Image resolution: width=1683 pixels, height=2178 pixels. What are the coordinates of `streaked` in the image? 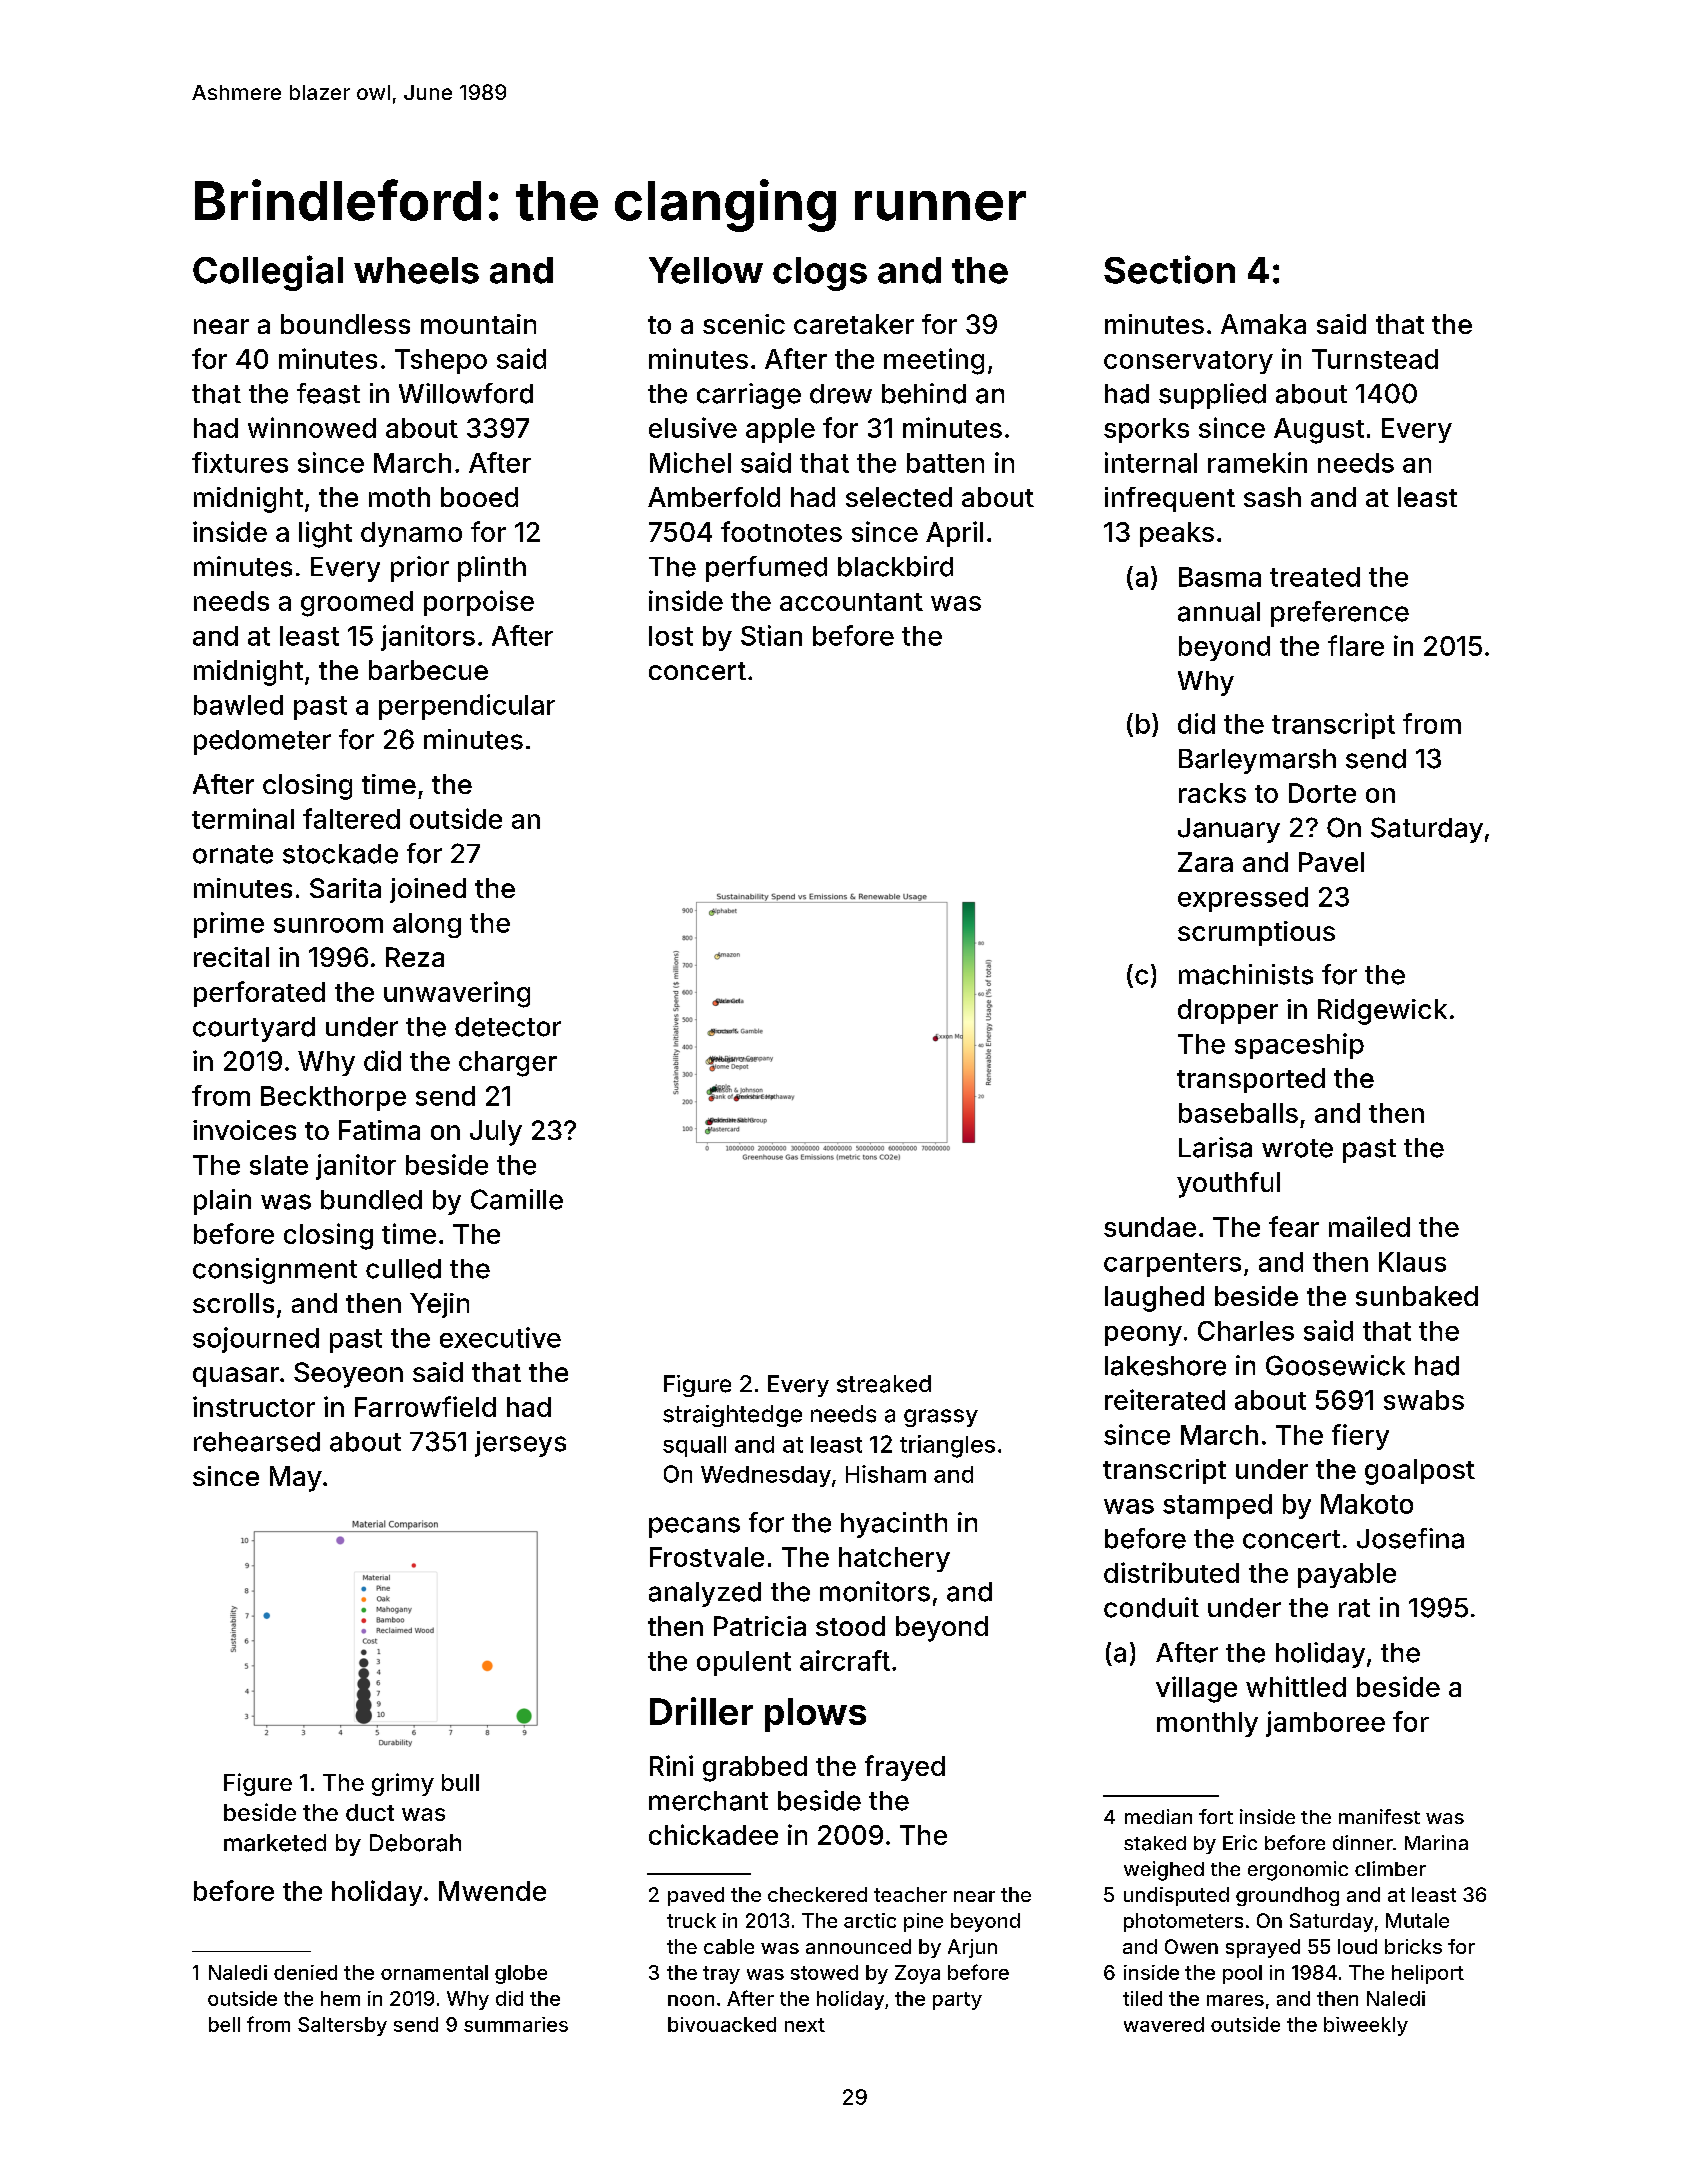 It's located at (884, 1384).
